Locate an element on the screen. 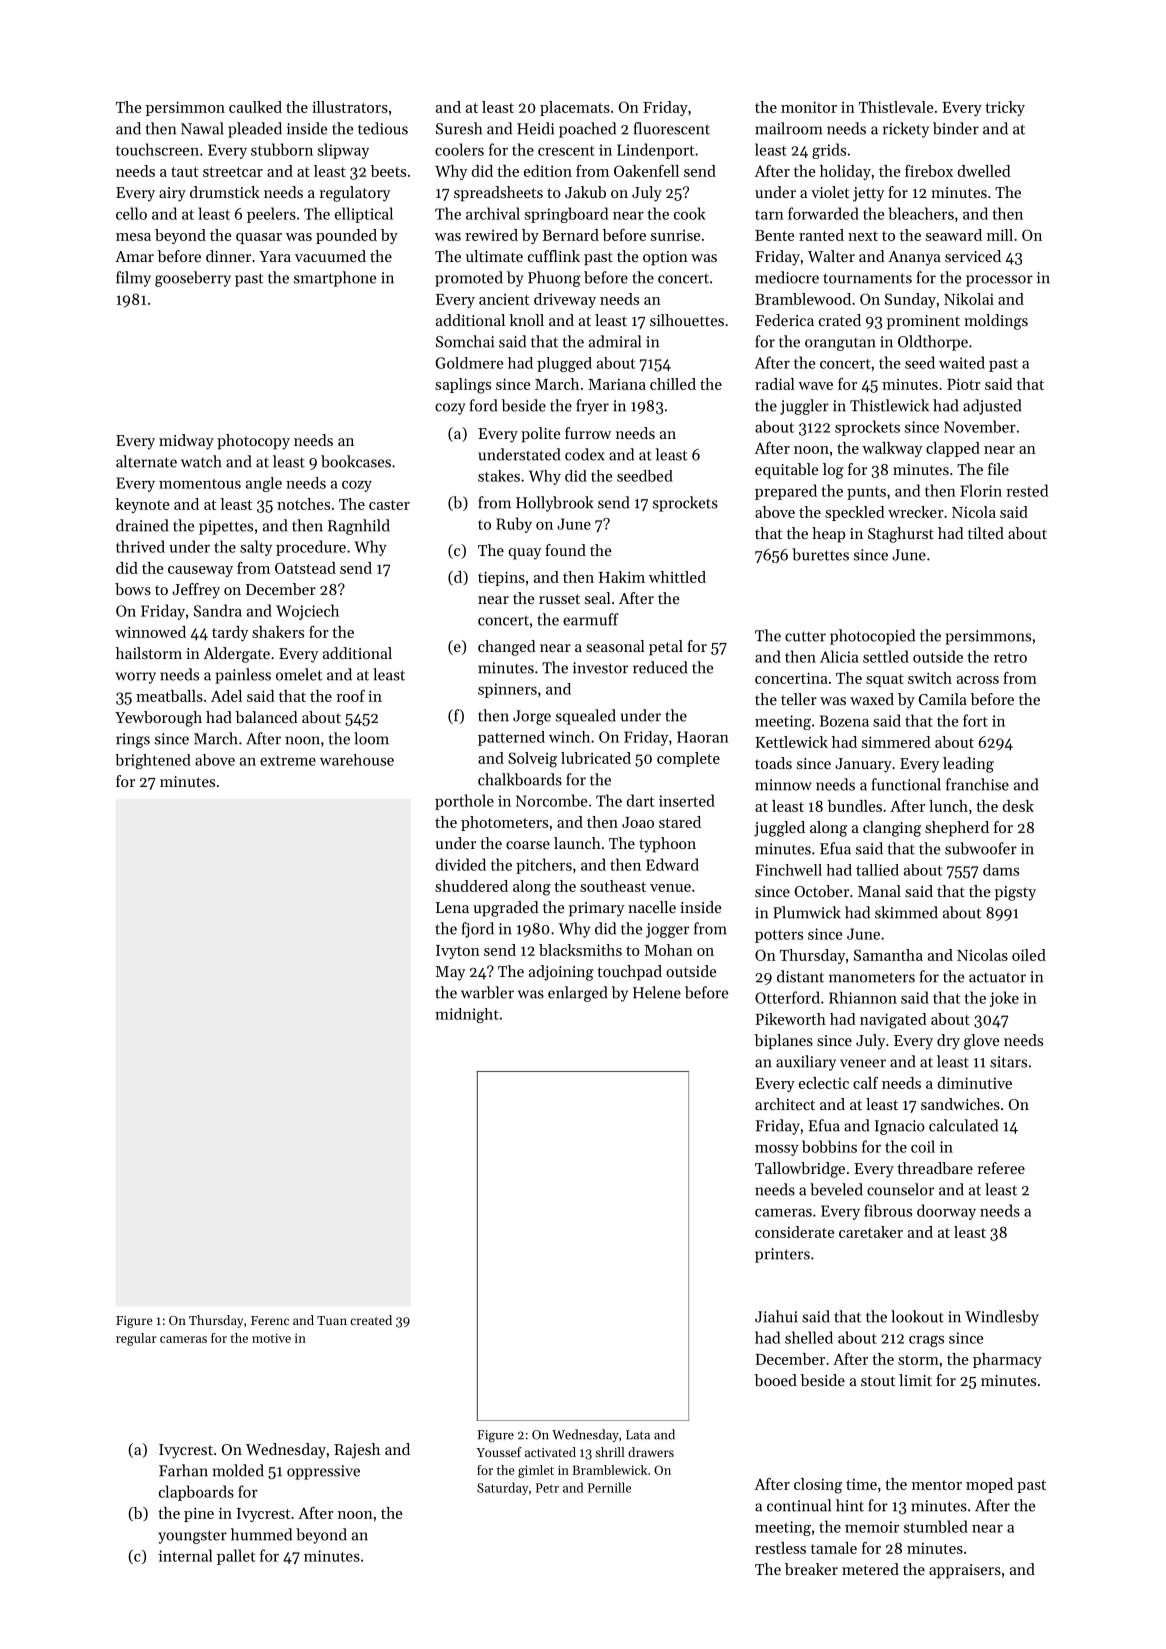 This screenshot has width=1166, height=1649. created is located at coordinates (371, 1320).
